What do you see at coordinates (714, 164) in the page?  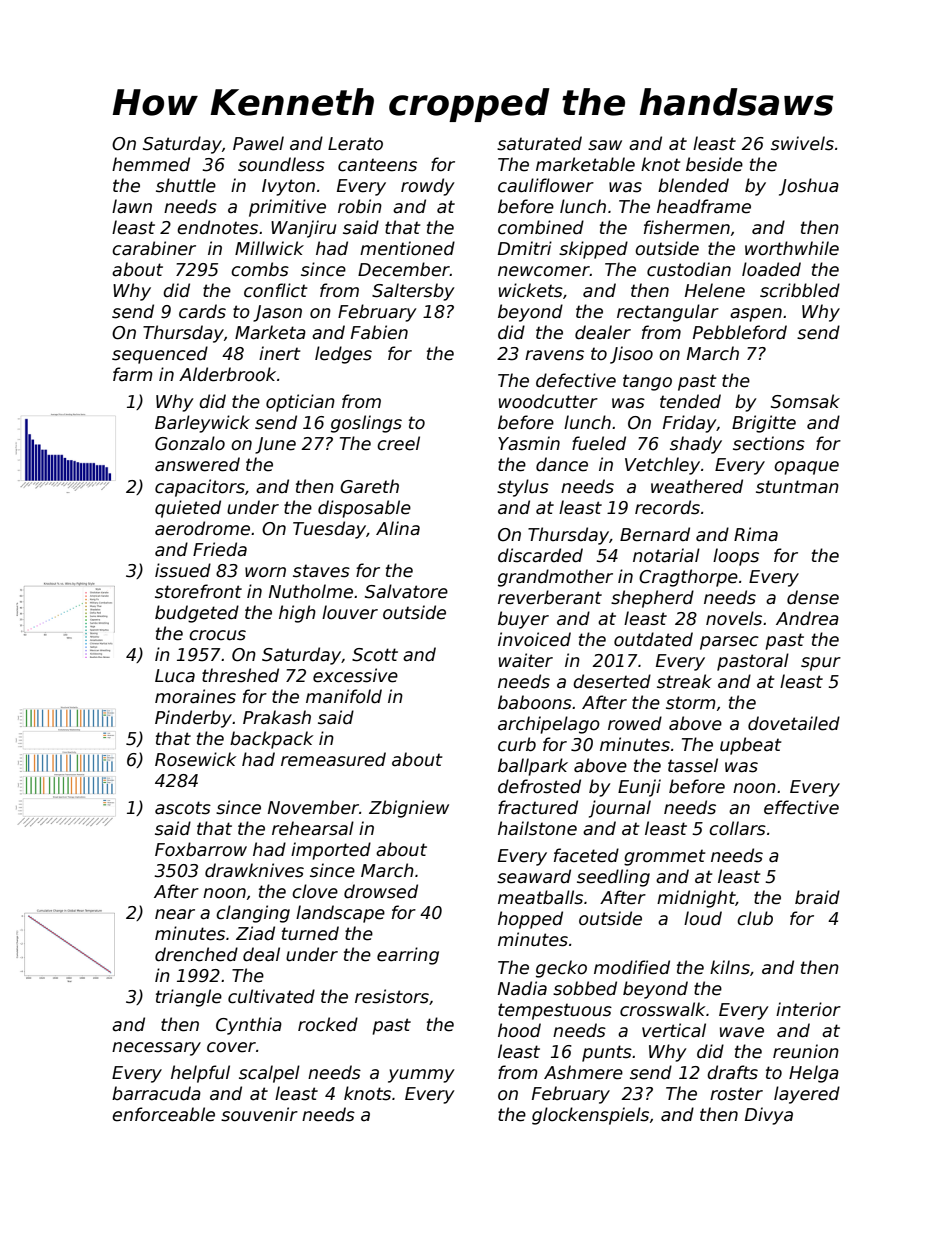 I see `beside` at bounding box center [714, 164].
